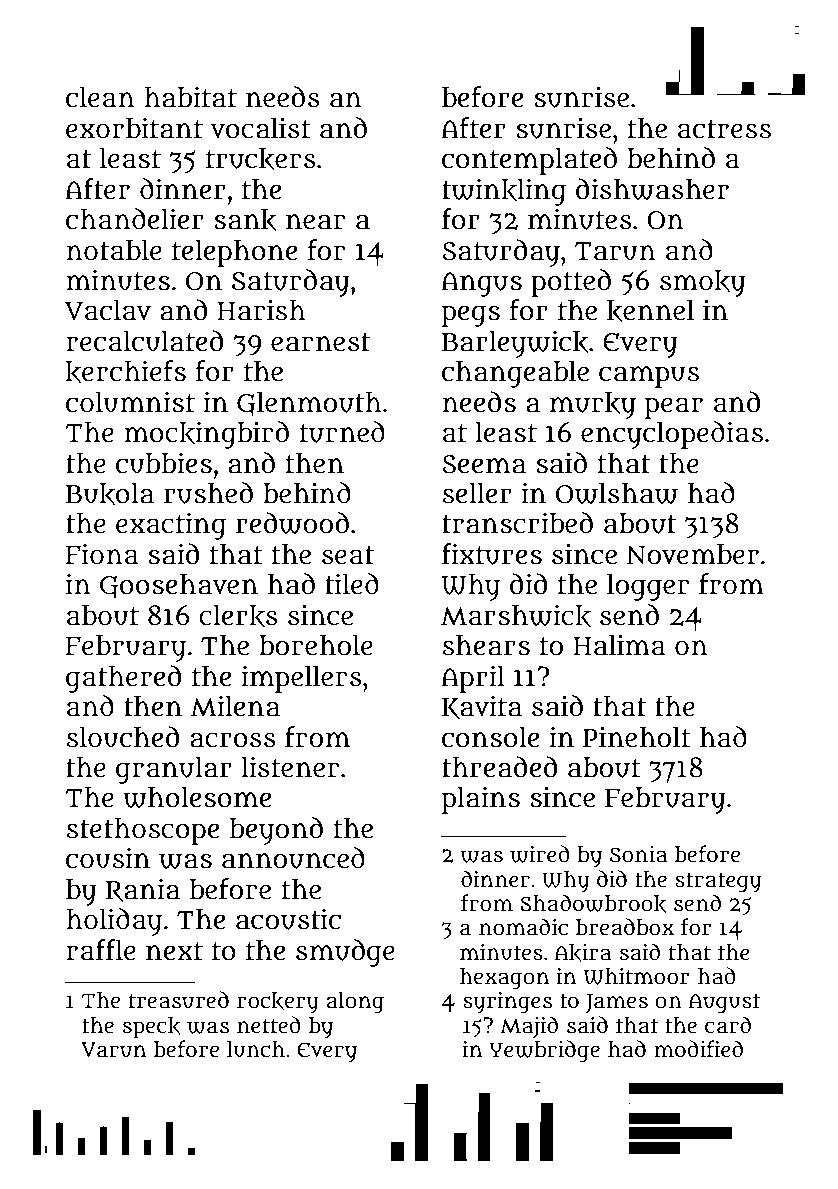 Image resolution: width=838 pixels, height=1189 pixels. Describe the element at coordinates (110, 494) in the screenshot. I see `Bukola` at that location.
